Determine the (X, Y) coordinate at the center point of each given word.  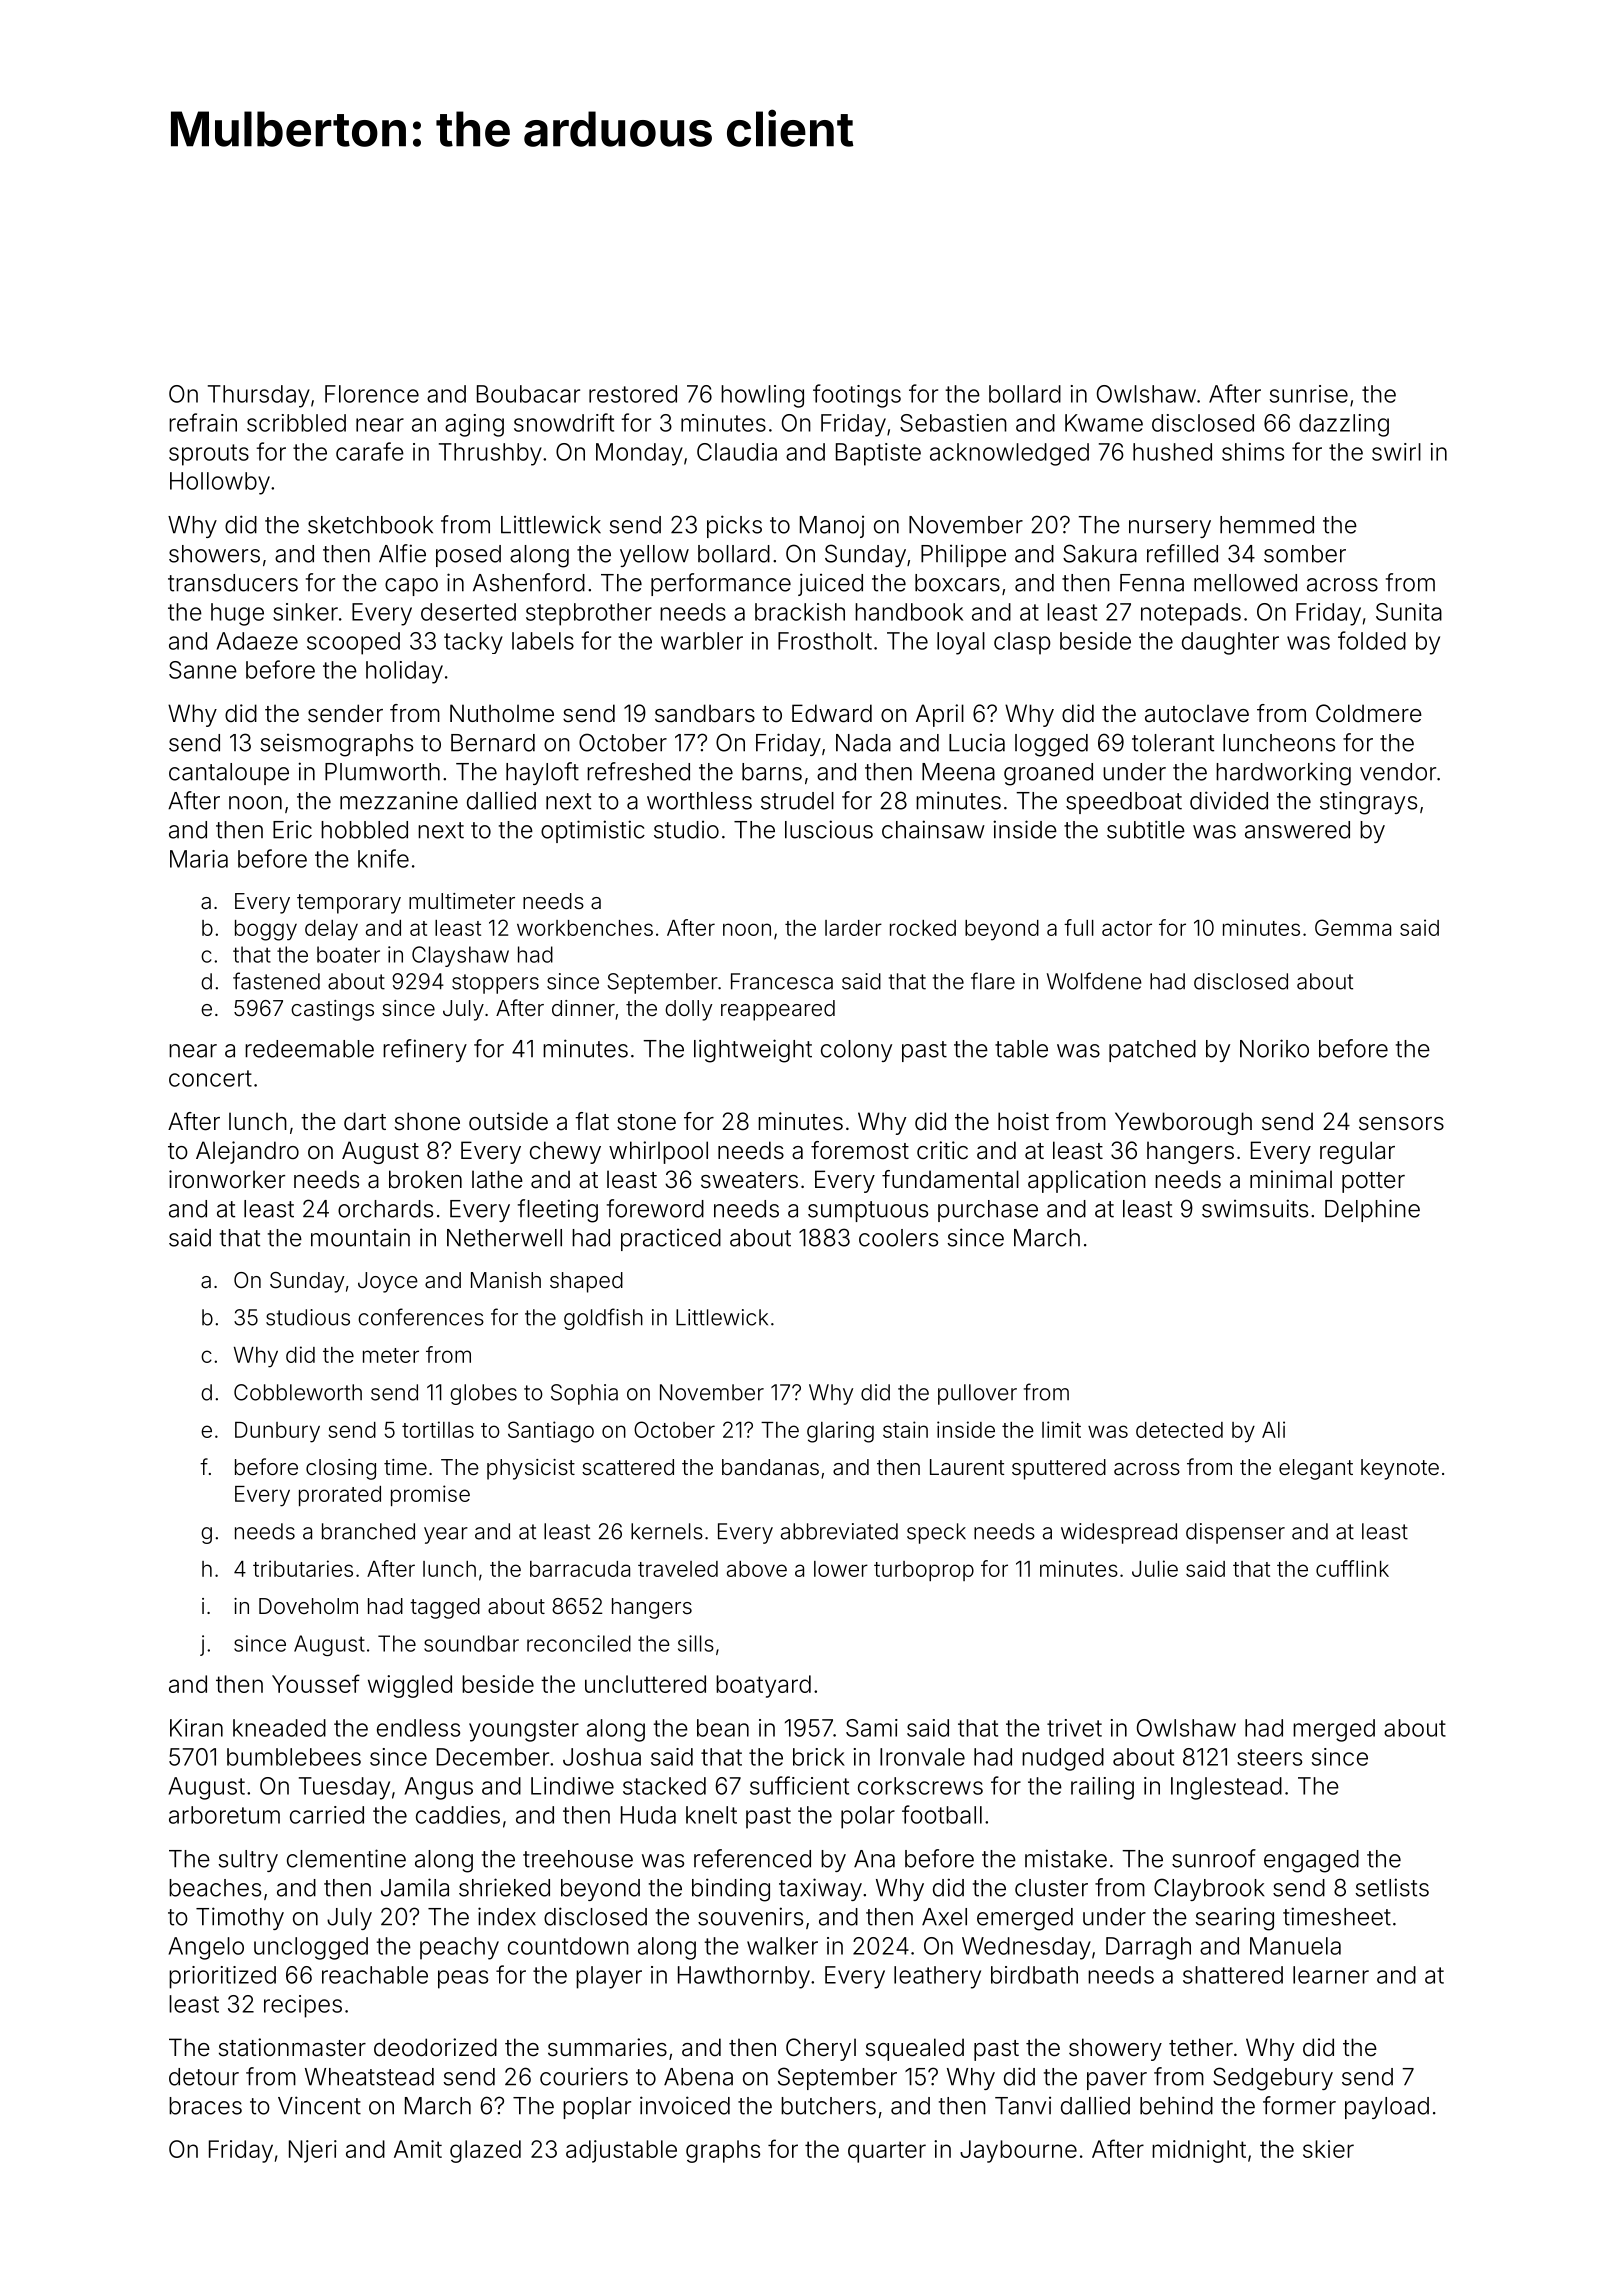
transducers (233, 583)
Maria (199, 859)
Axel (944, 1917)
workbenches (585, 928)
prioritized (222, 1977)
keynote (1400, 1469)
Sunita (1409, 612)
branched (368, 1531)
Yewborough (1183, 1123)
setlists (1392, 1887)
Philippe (963, 556)
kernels (667, 1531)
